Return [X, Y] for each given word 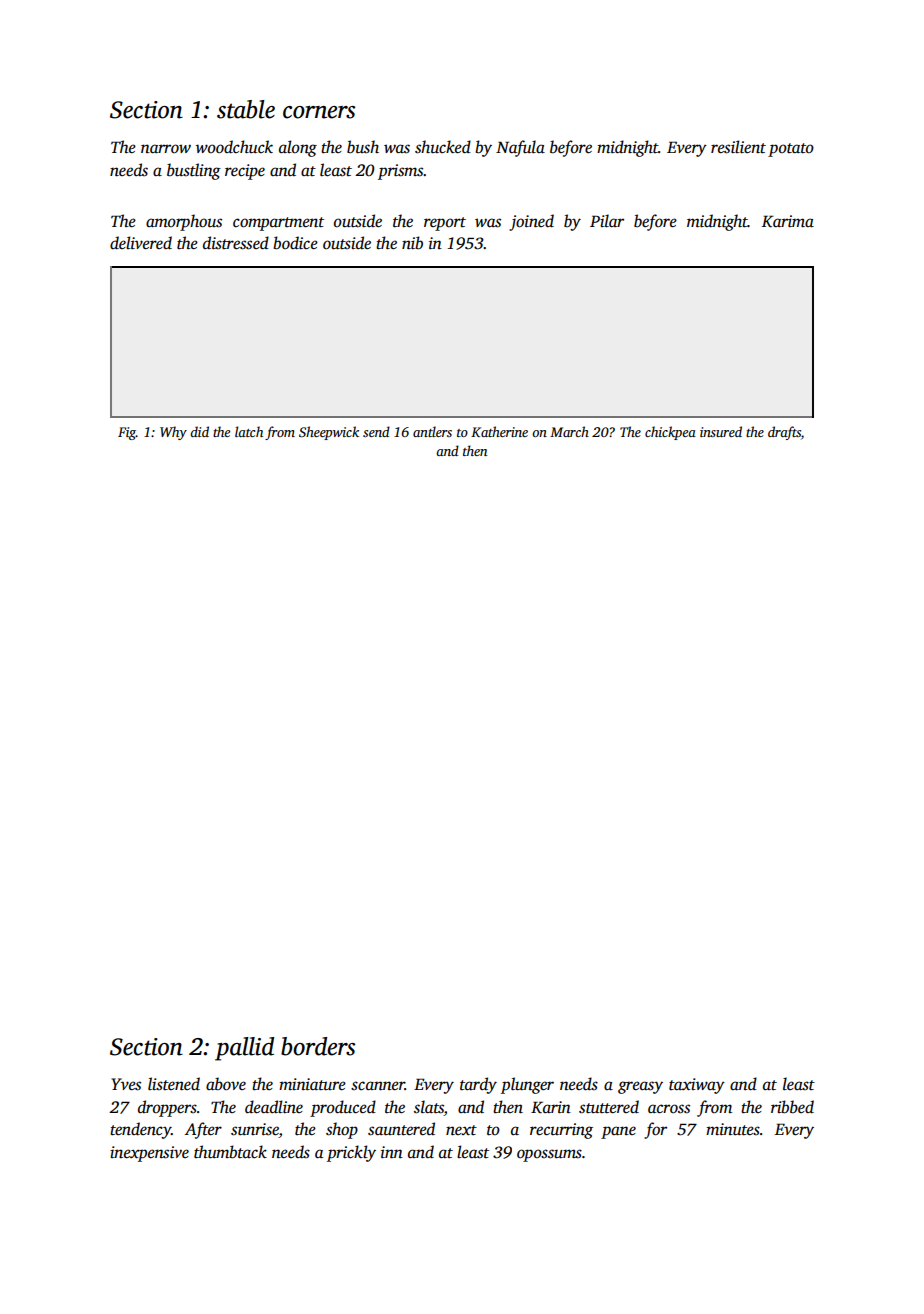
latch [249, 431]
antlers [432, 431]
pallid [244, 1049]
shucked [443, 147]
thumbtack [230, 1152]
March [569, 431]
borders [318, 1046]
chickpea [670, 433]
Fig [127, 433]
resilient [738, 147]
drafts [784, 433]
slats [429, 1107]
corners [319, 112]
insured [721, 431]
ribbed [792, 1107]
